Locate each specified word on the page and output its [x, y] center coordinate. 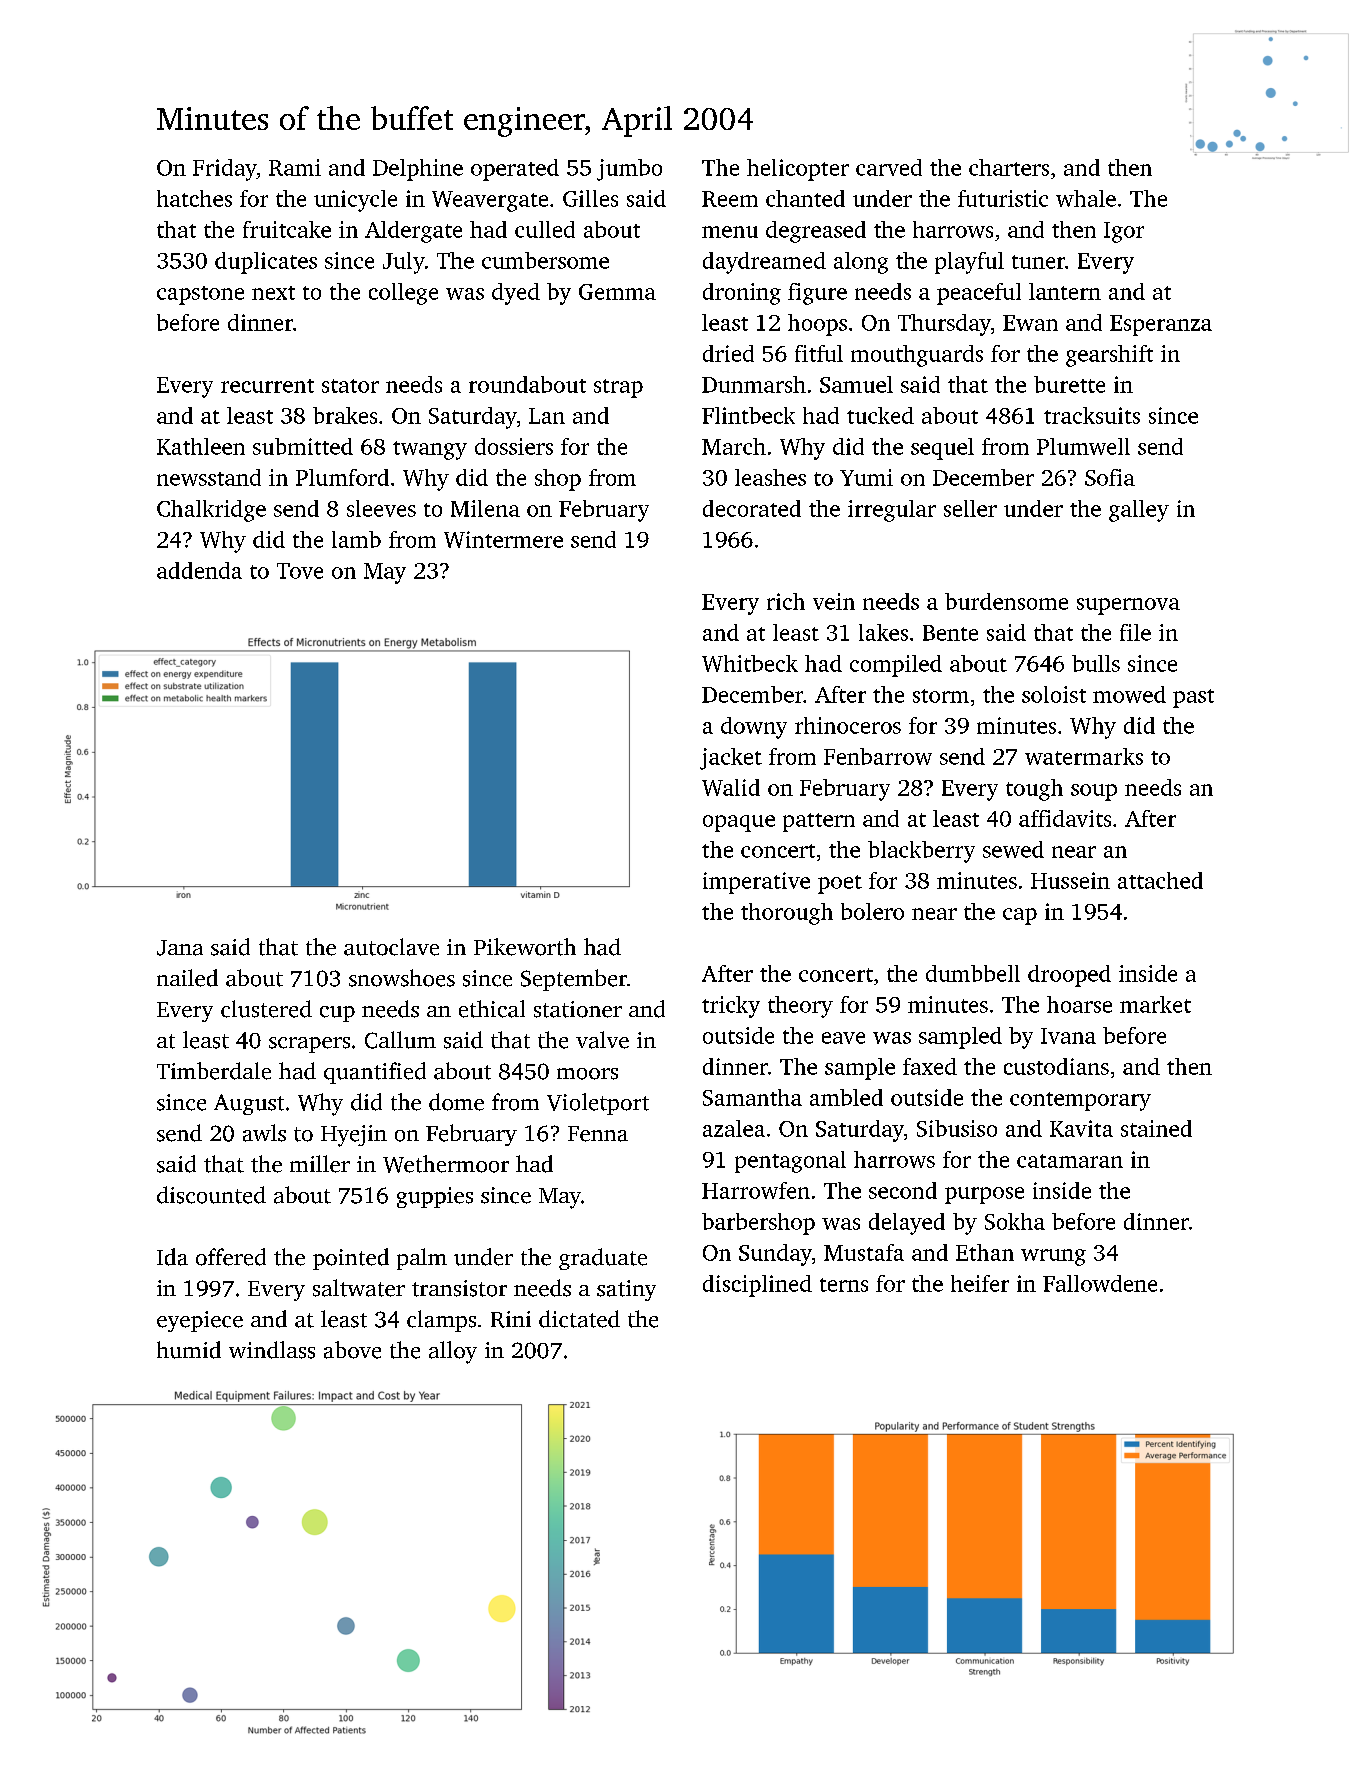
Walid [731, 787]
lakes [883, 632]
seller [970, 508]
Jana [180, 948]
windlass [272, 1350]
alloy [453, 1352]
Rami [295, 167]
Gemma [617, 292]
